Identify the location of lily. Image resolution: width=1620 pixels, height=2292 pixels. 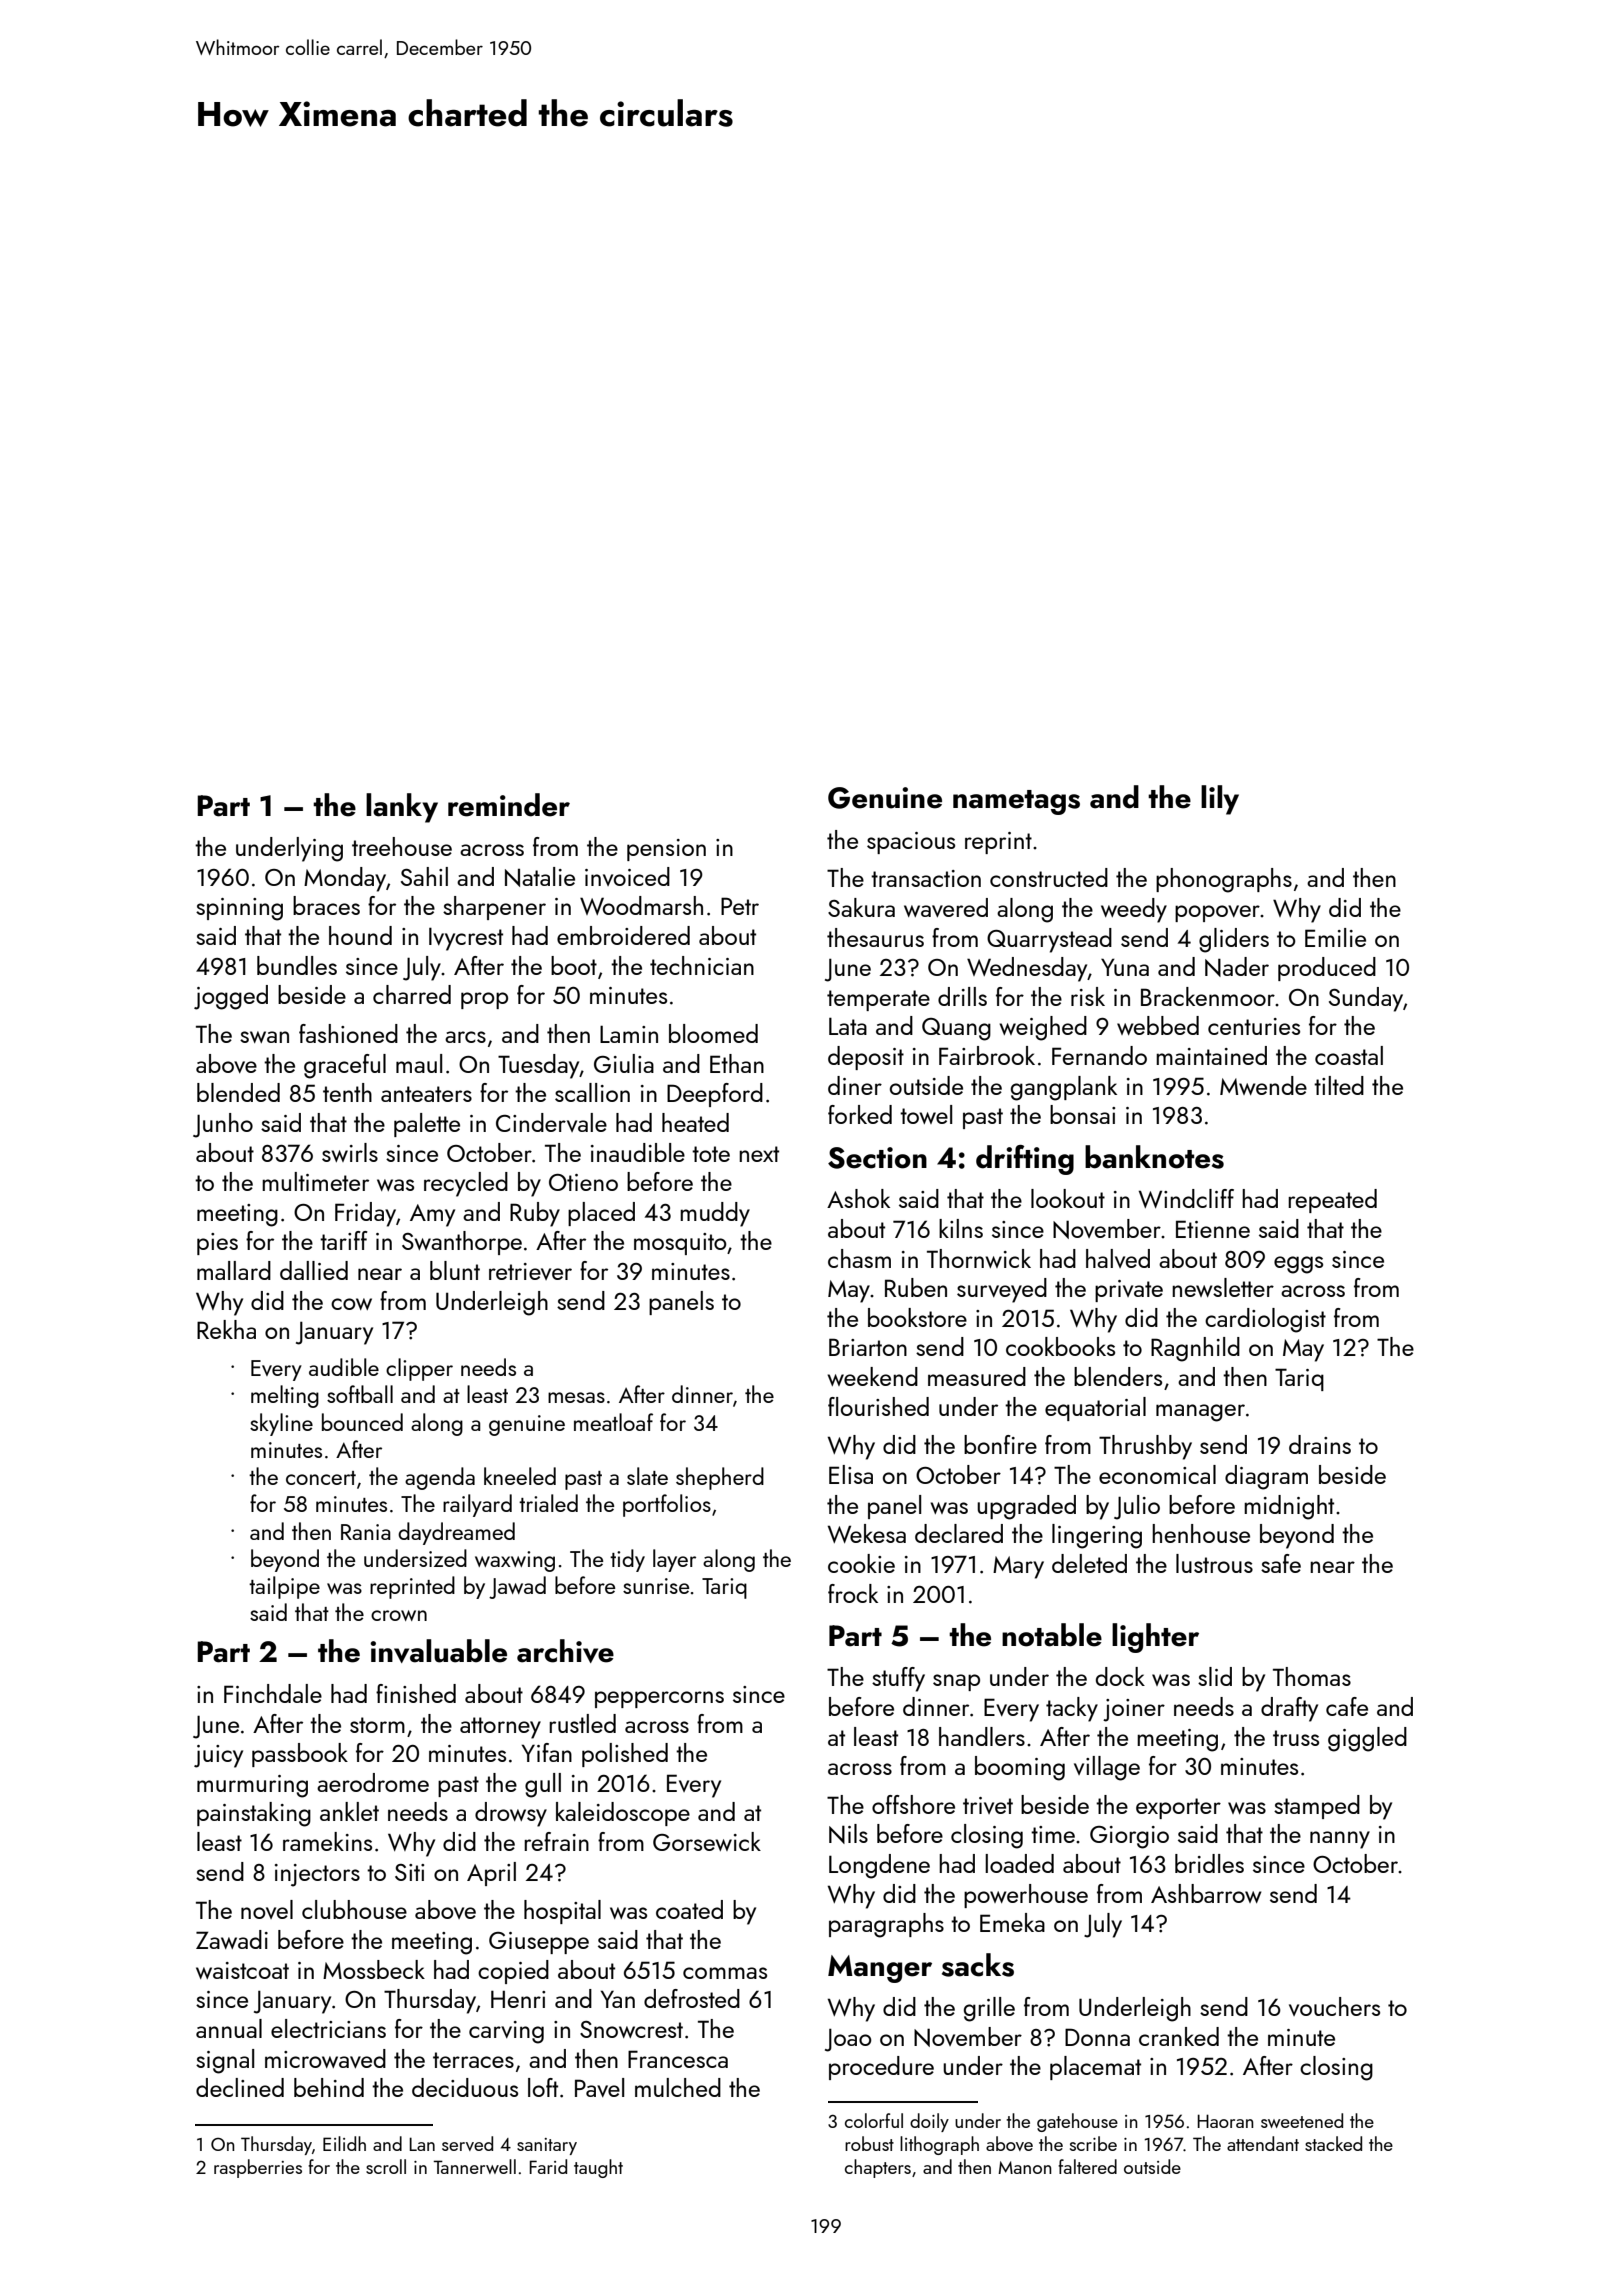
(1220, 800).
